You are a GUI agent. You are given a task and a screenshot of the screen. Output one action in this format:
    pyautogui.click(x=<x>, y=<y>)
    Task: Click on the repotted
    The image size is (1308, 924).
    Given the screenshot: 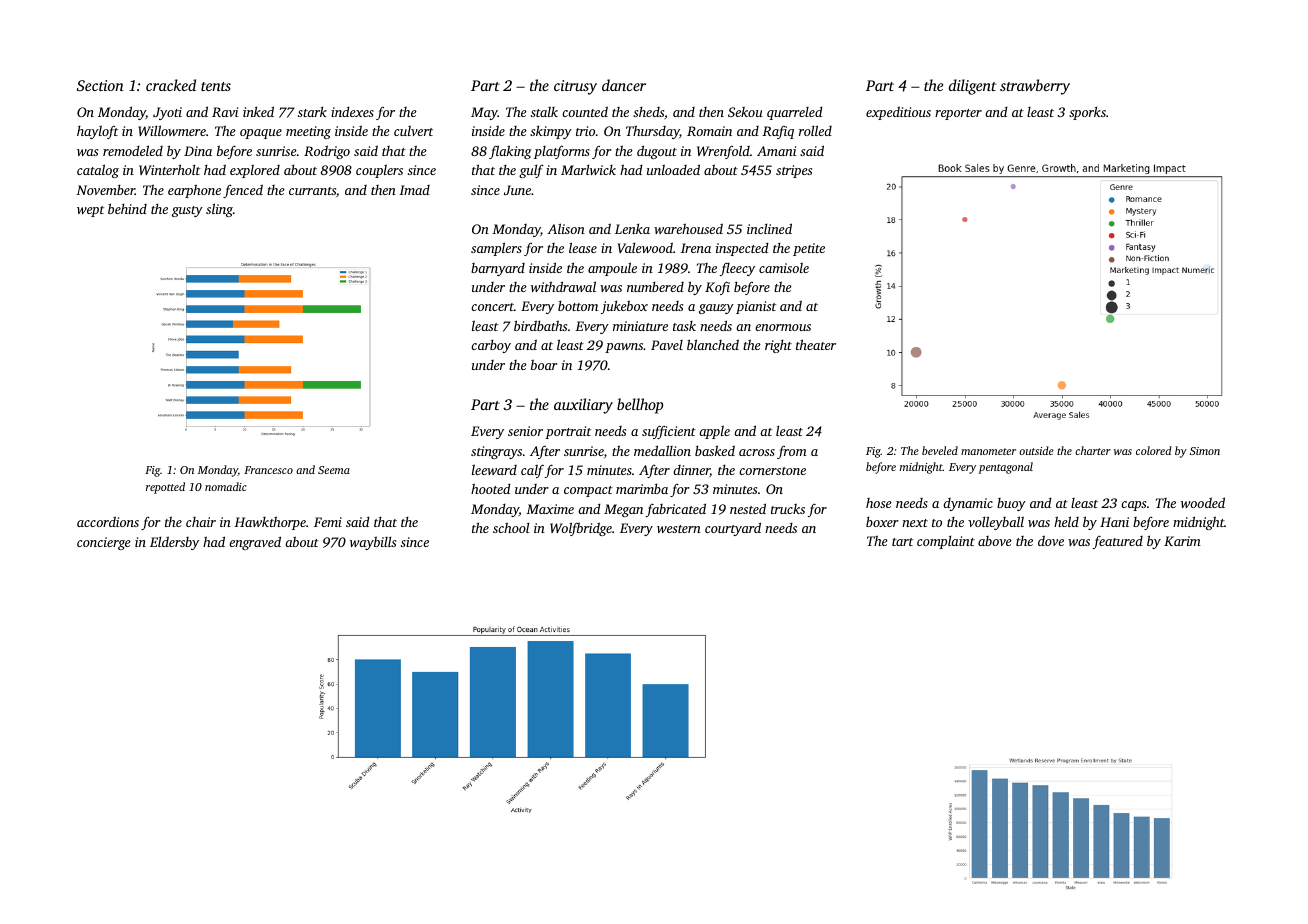 What is the action you would take?
    pyautogui.click(x=165, y=488)
